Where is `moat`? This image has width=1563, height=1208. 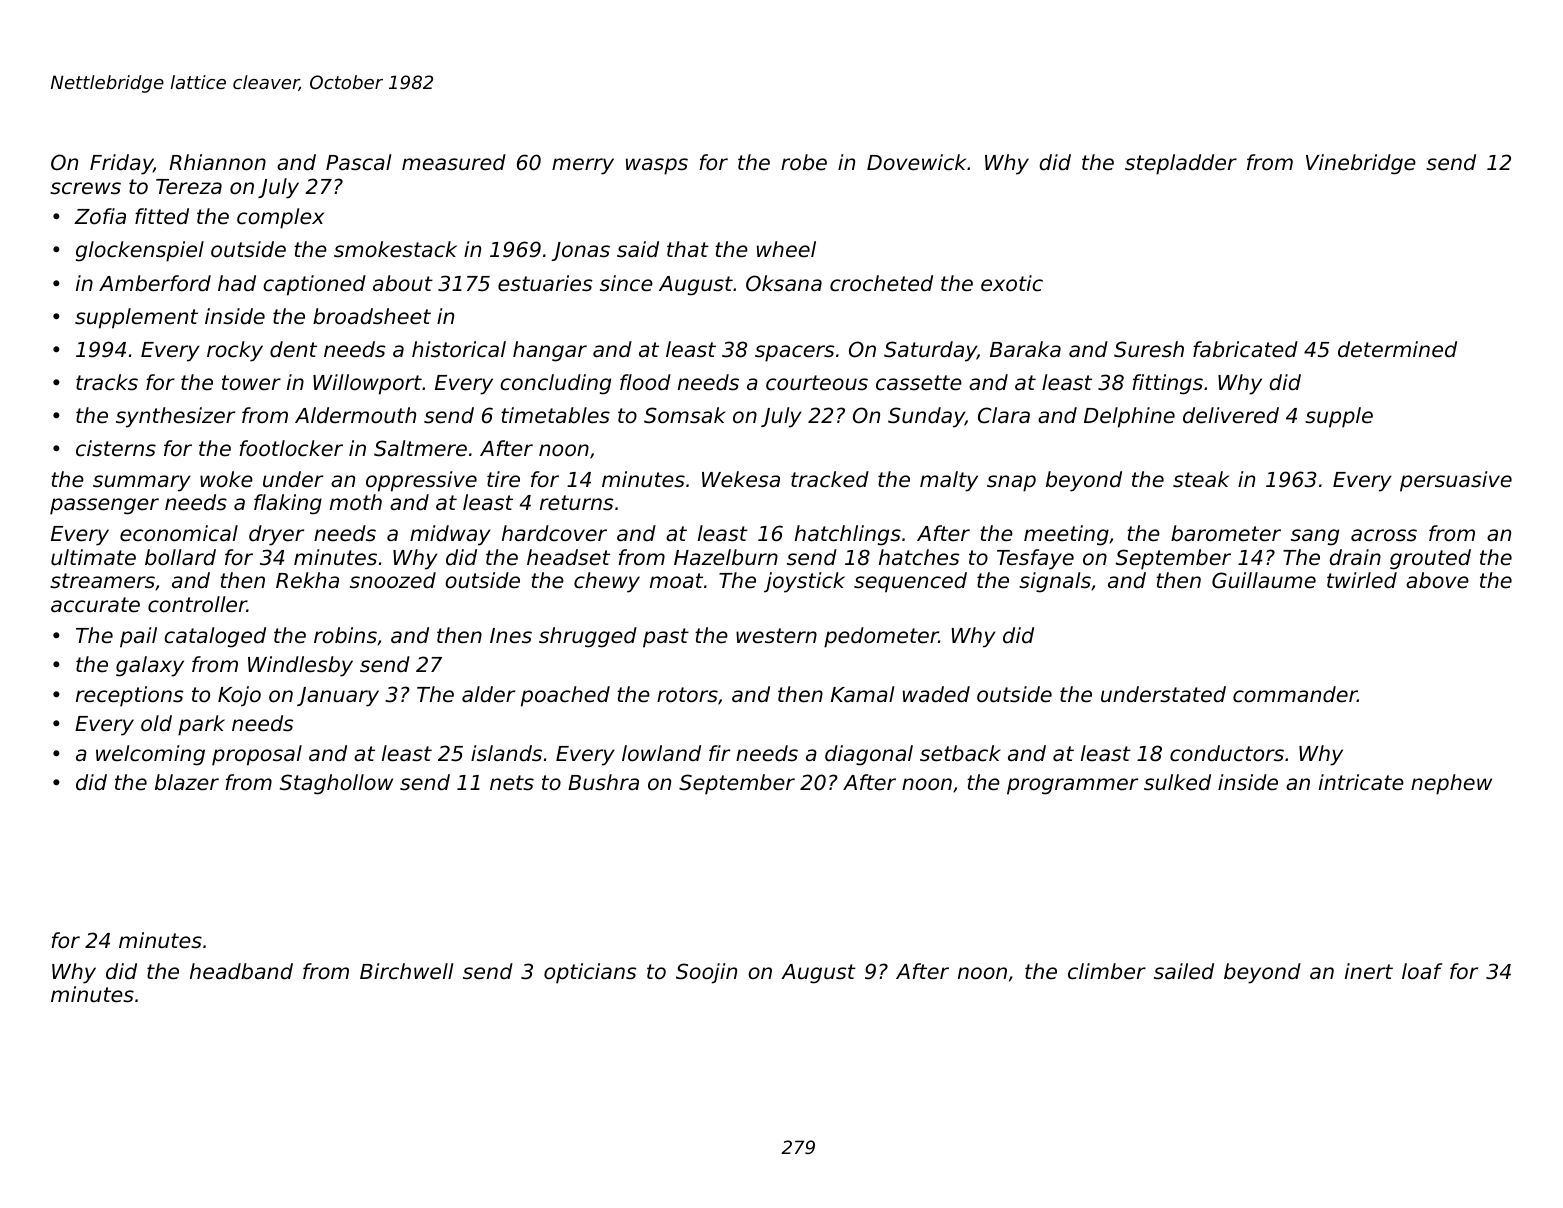 moat is located at coordinates (676, 581).
